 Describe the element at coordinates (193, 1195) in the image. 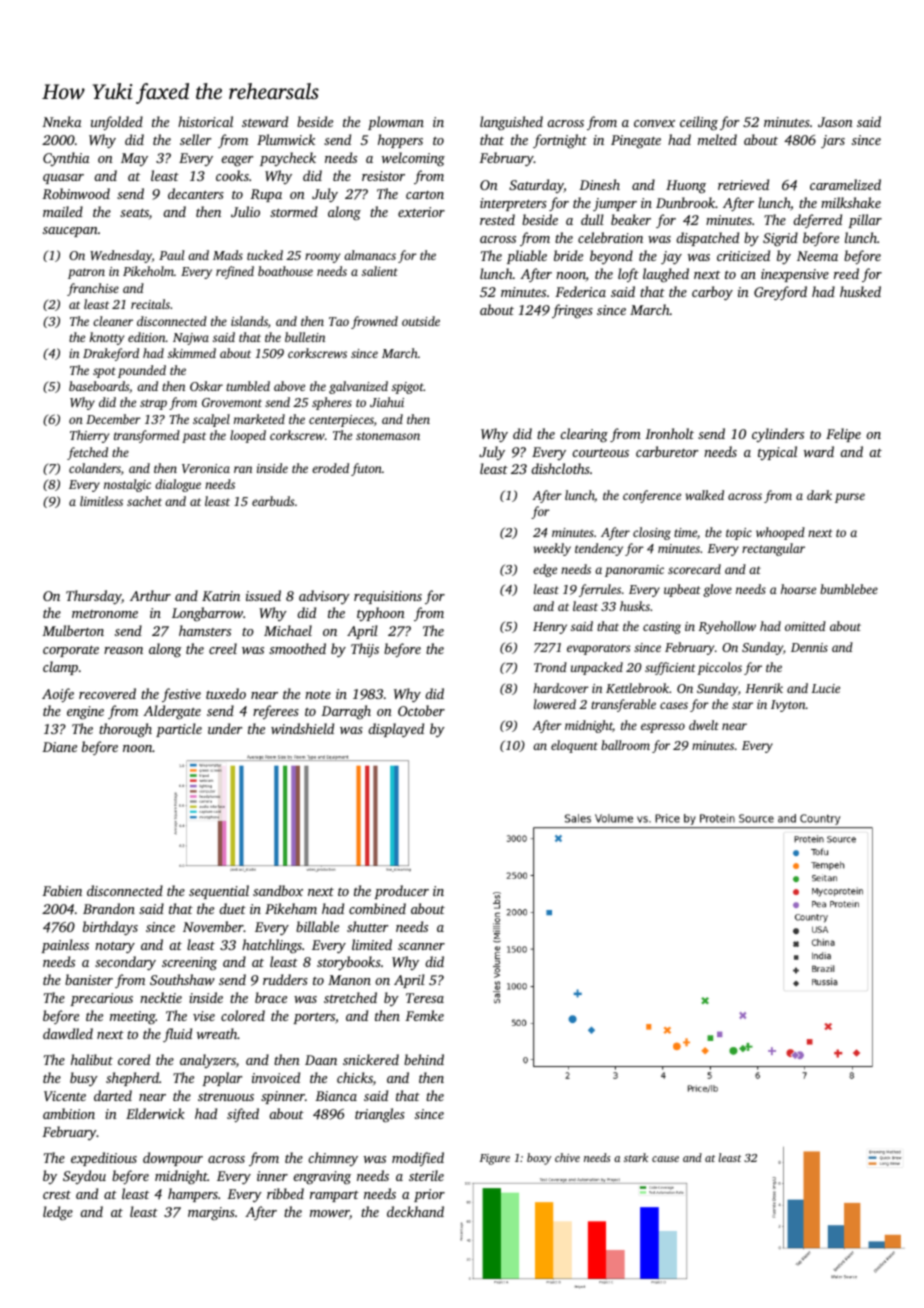

I see `hampers` at that location.
